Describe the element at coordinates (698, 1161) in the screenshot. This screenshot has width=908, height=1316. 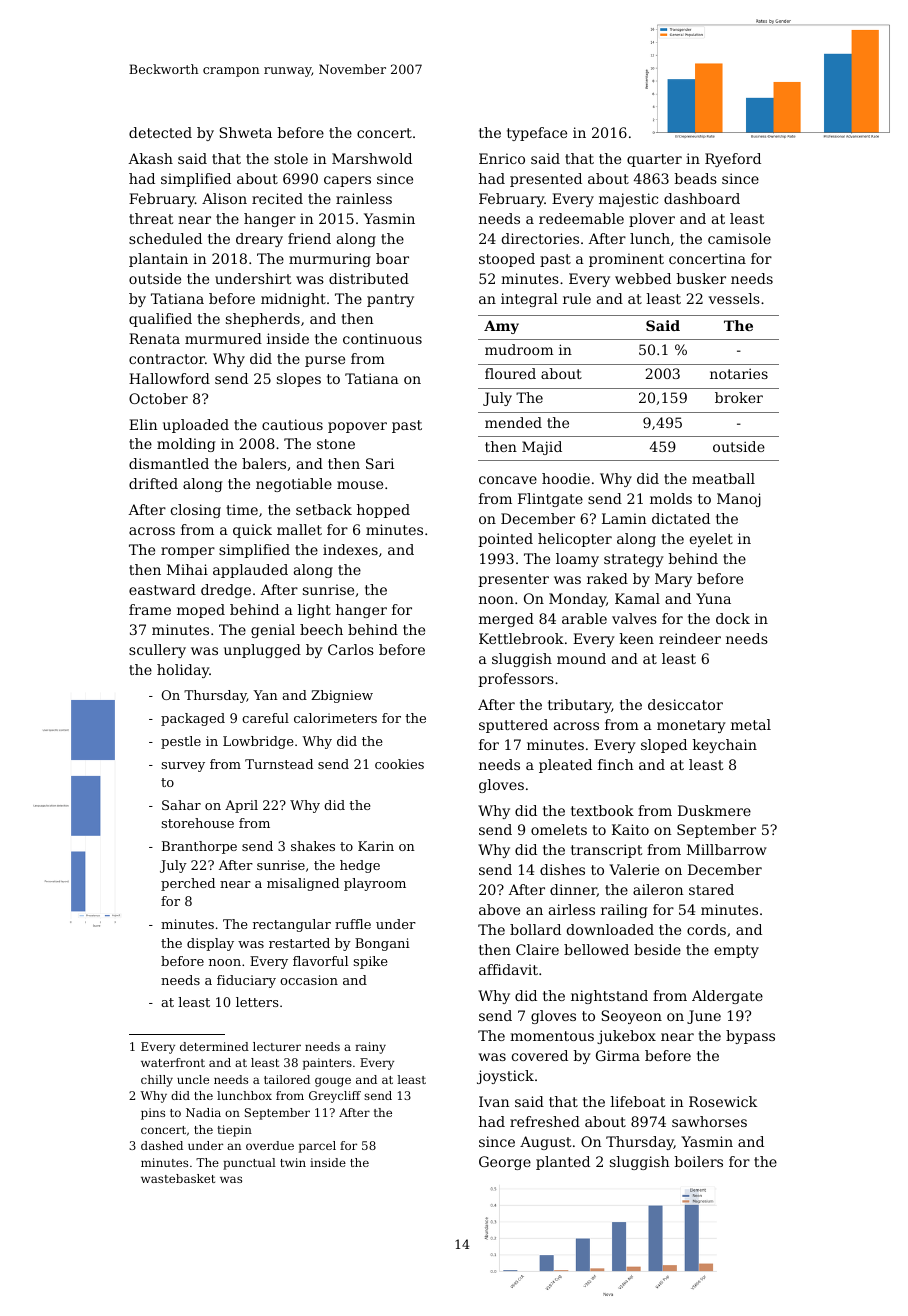
I see `boilers` at that location.
